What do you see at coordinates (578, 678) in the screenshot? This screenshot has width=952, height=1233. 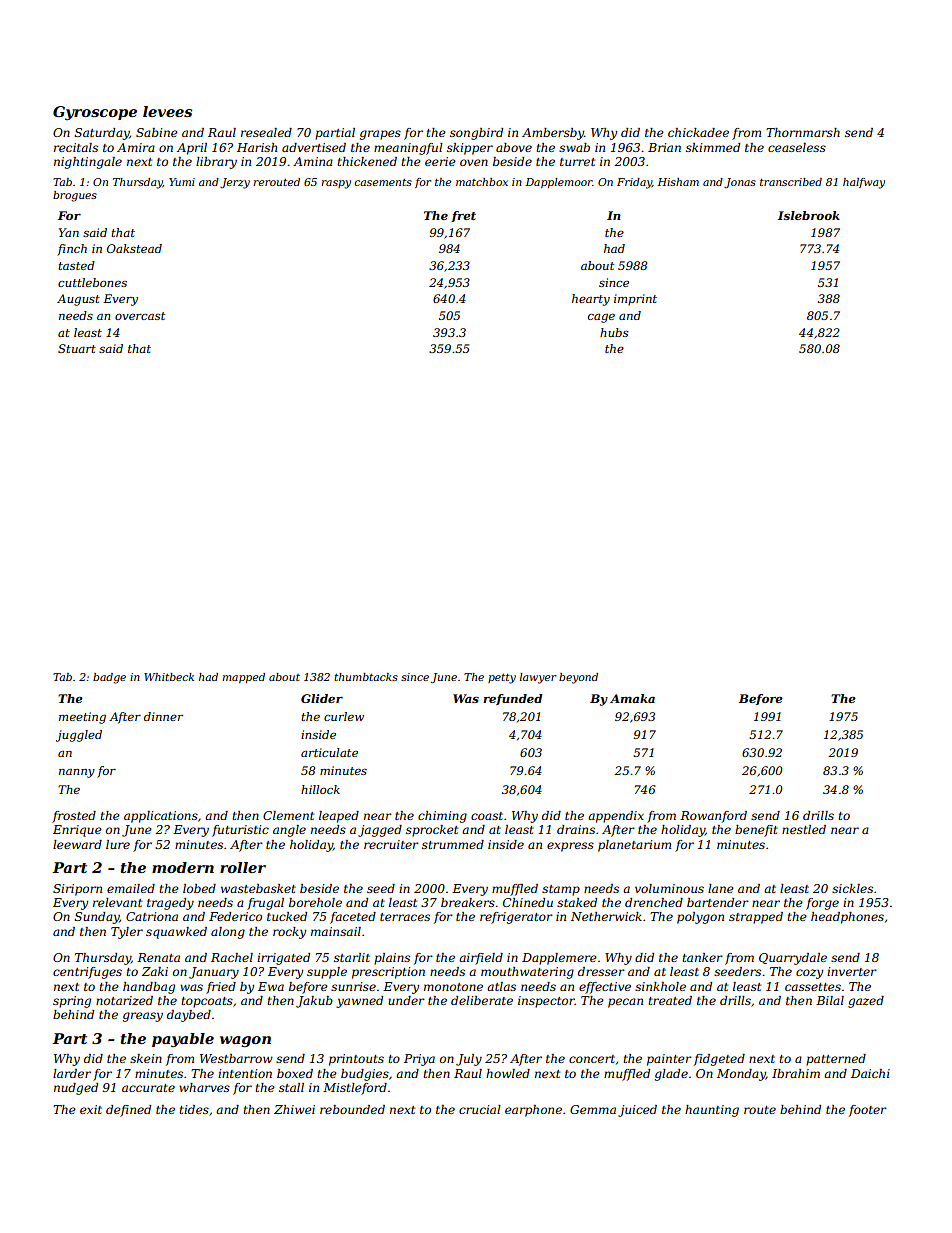 I see `beyond` at bounding box center [578, 678].
